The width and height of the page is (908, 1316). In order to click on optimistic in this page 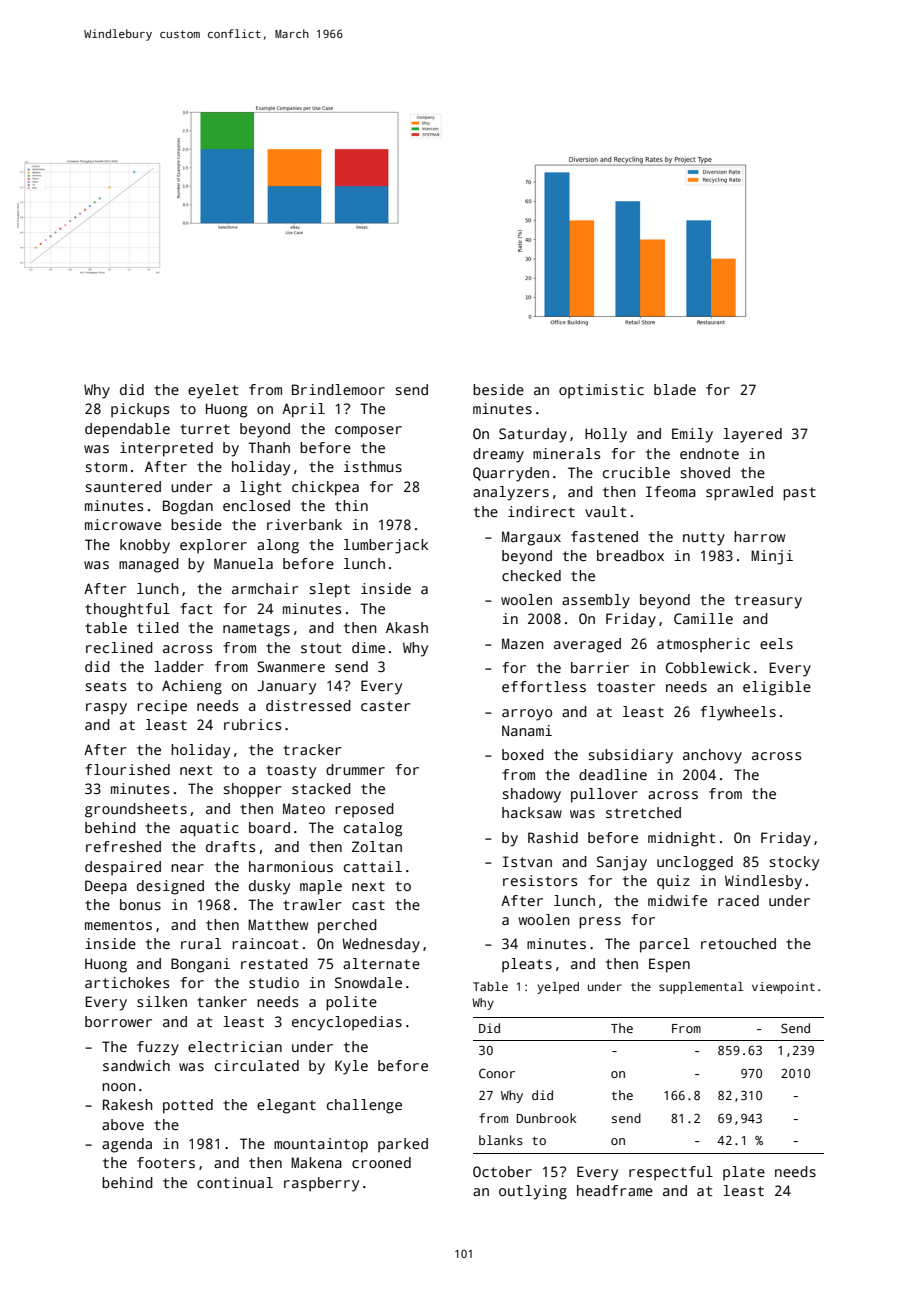, I will do `click(601, 391)`.
